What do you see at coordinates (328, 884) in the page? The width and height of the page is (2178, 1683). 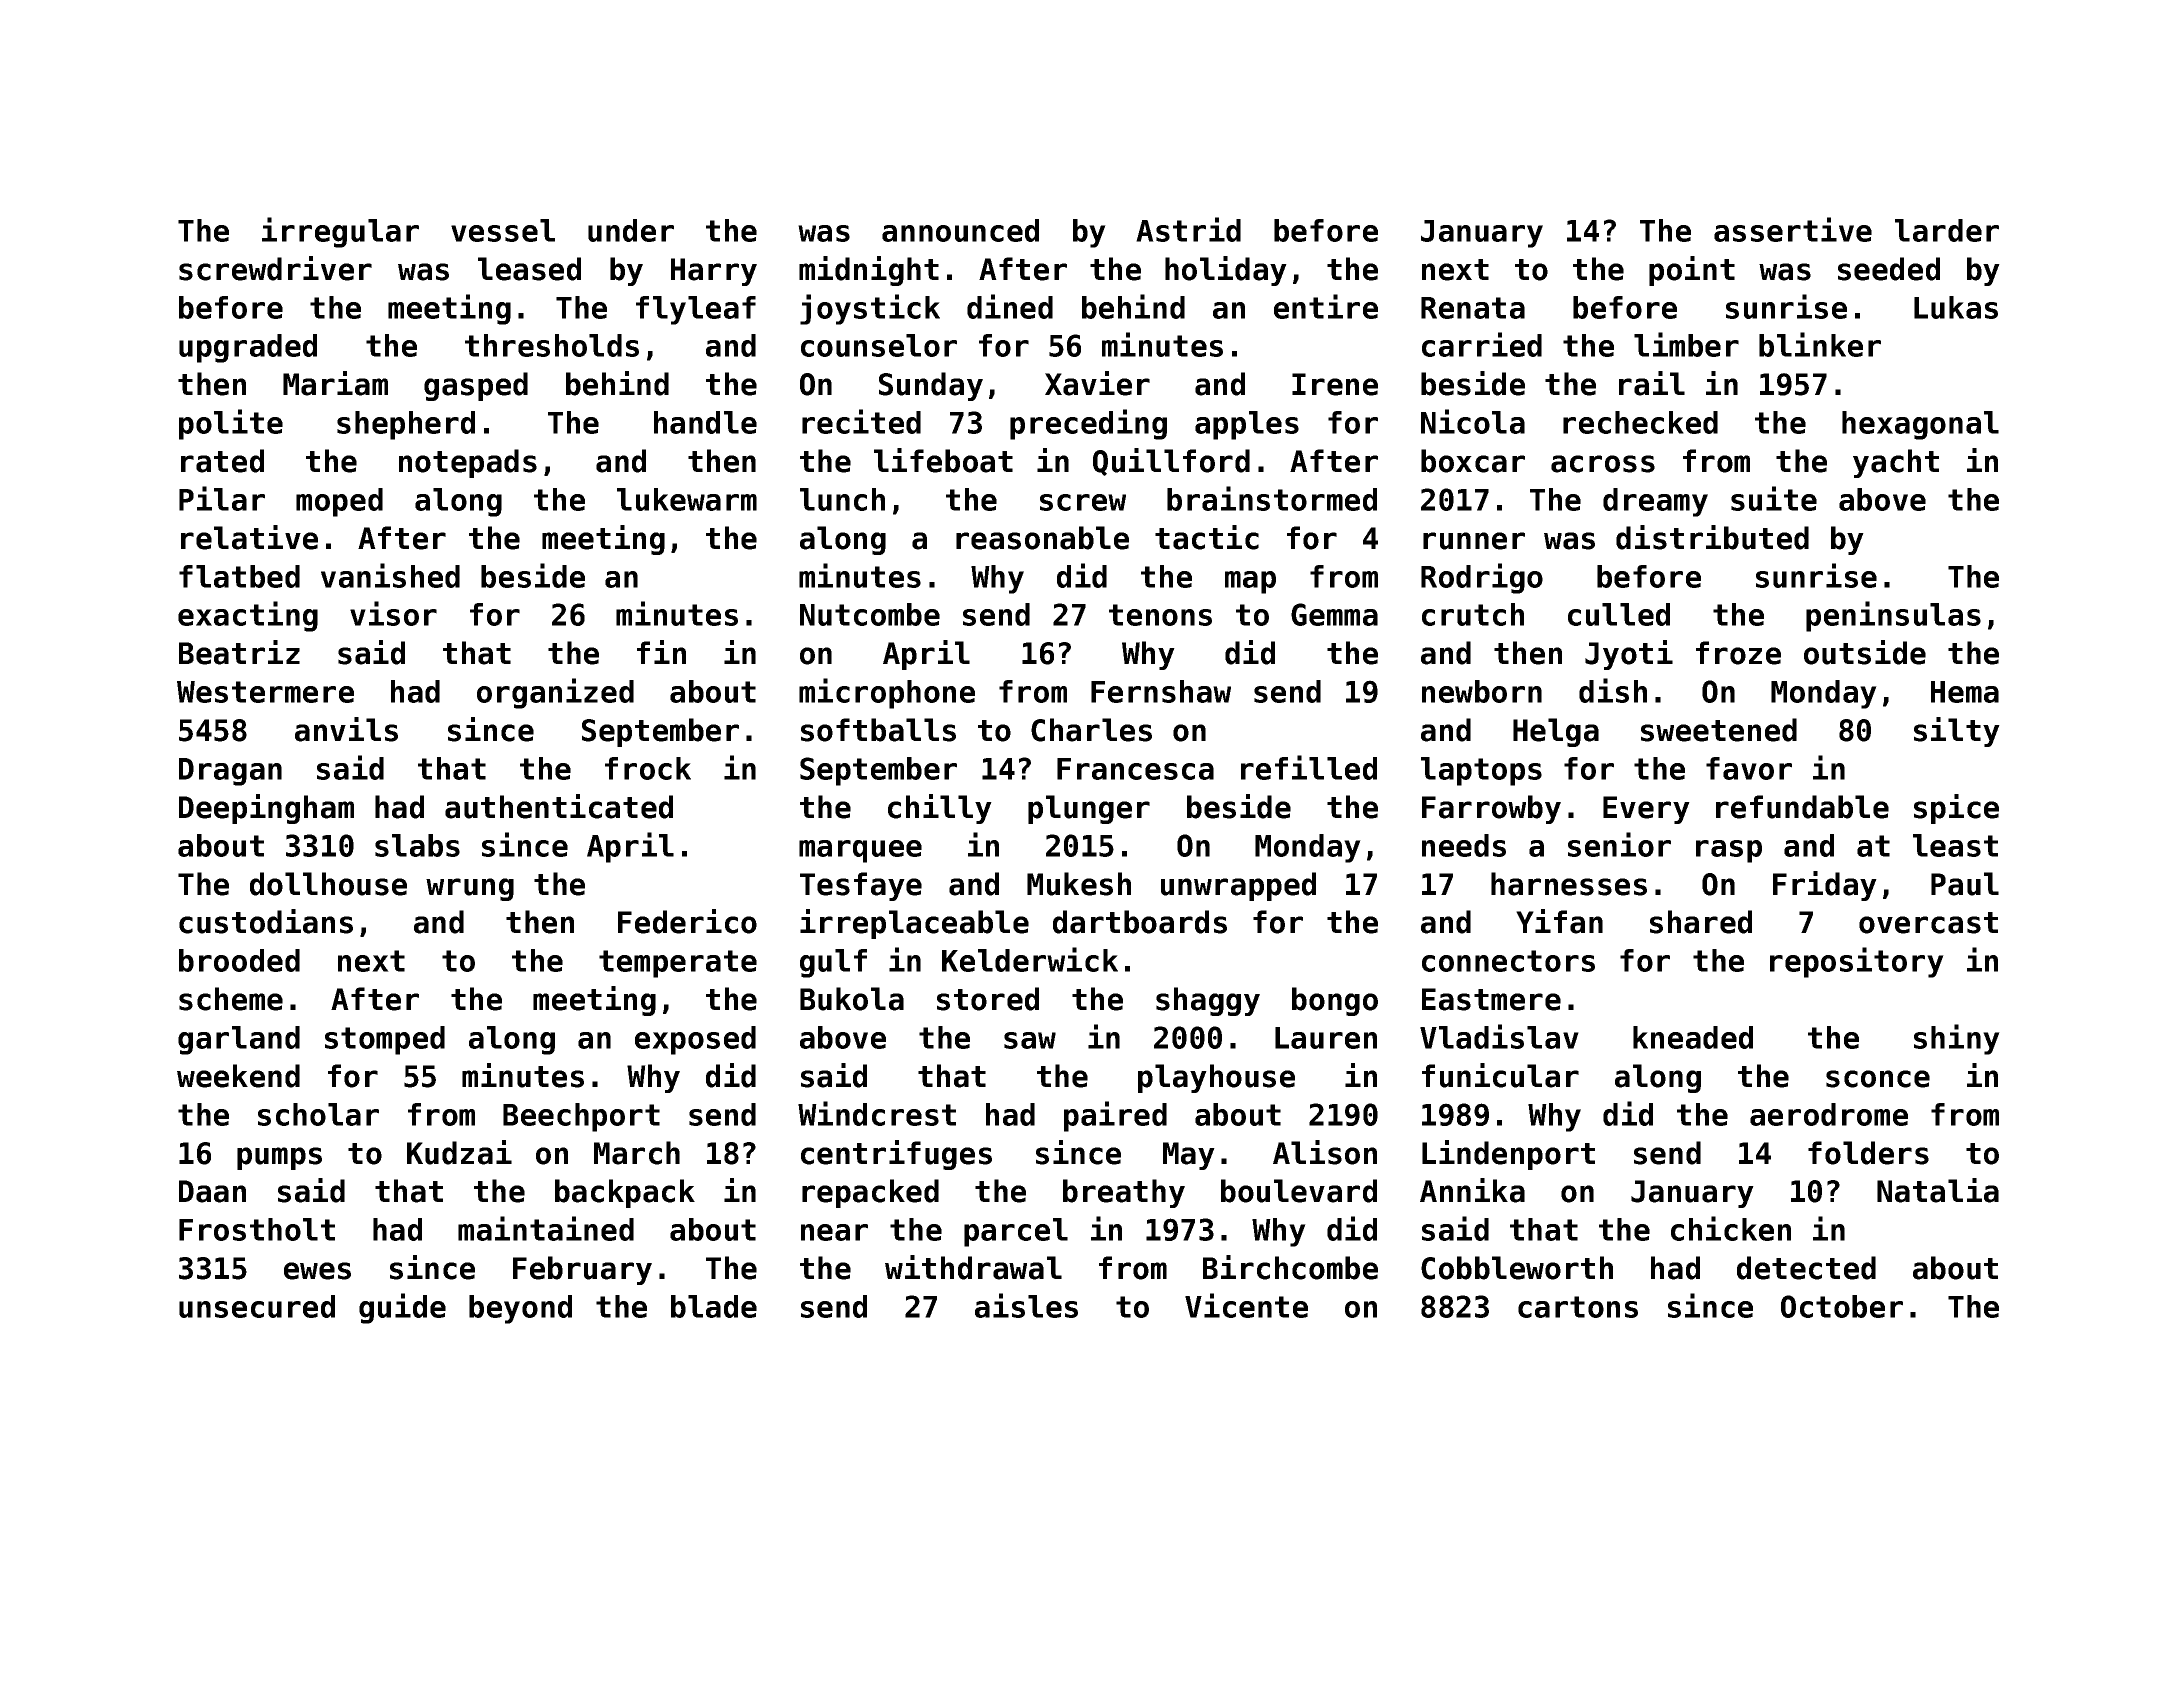 I see `dollhouse` at bounding box center [328, 884].
